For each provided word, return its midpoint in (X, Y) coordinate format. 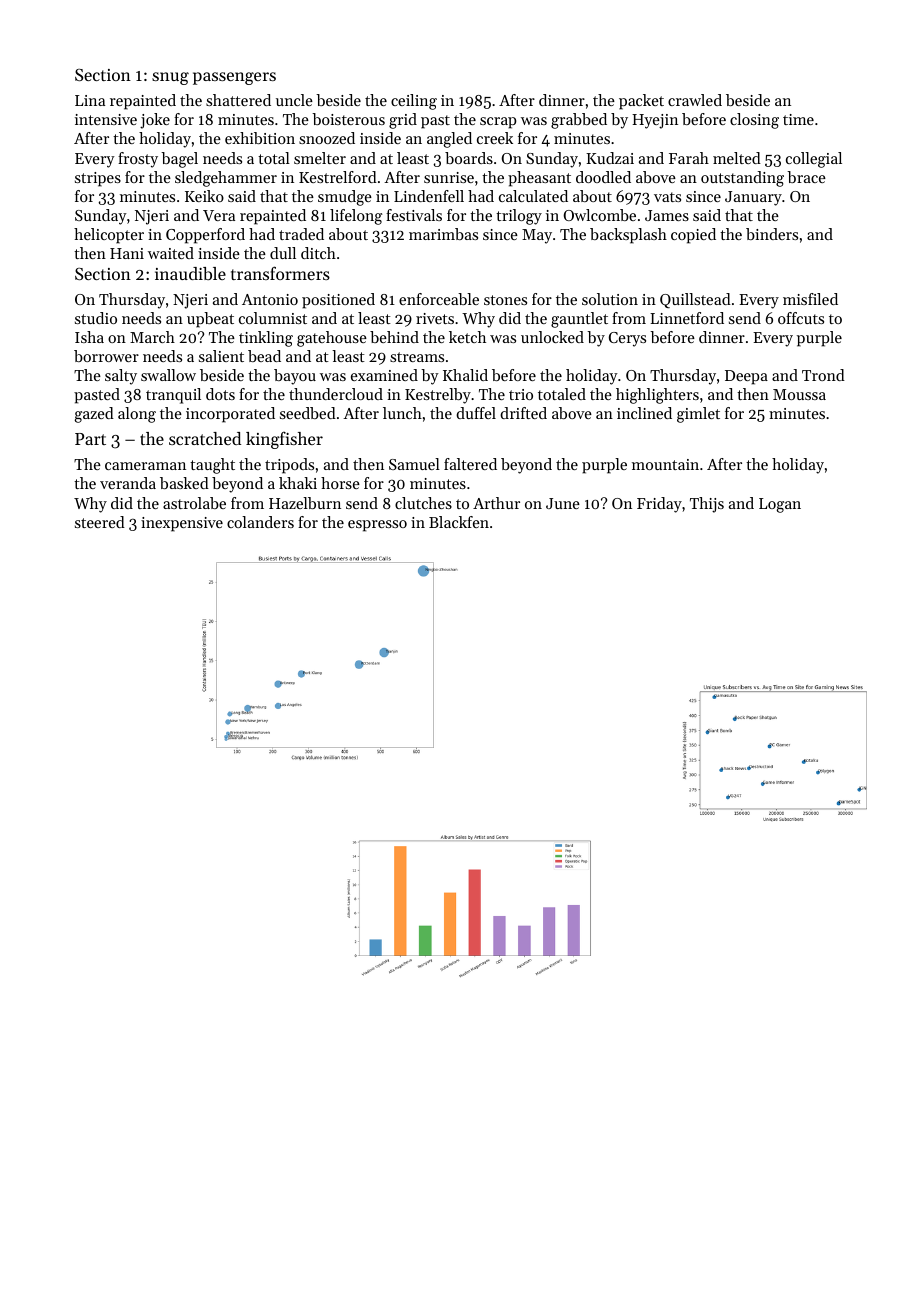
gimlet (698, 415)
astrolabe (194, 503)
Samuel (414, 464)
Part (90, 439)
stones (505, 300)
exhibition (260, 138)
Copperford (205, 236)
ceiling (414, 102)
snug (170, 78)
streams (417, 357)
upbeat (210, 320)
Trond (823, 375)
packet (641, 102)
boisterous (348, 119)
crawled (695, 100)
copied (693, 236)
